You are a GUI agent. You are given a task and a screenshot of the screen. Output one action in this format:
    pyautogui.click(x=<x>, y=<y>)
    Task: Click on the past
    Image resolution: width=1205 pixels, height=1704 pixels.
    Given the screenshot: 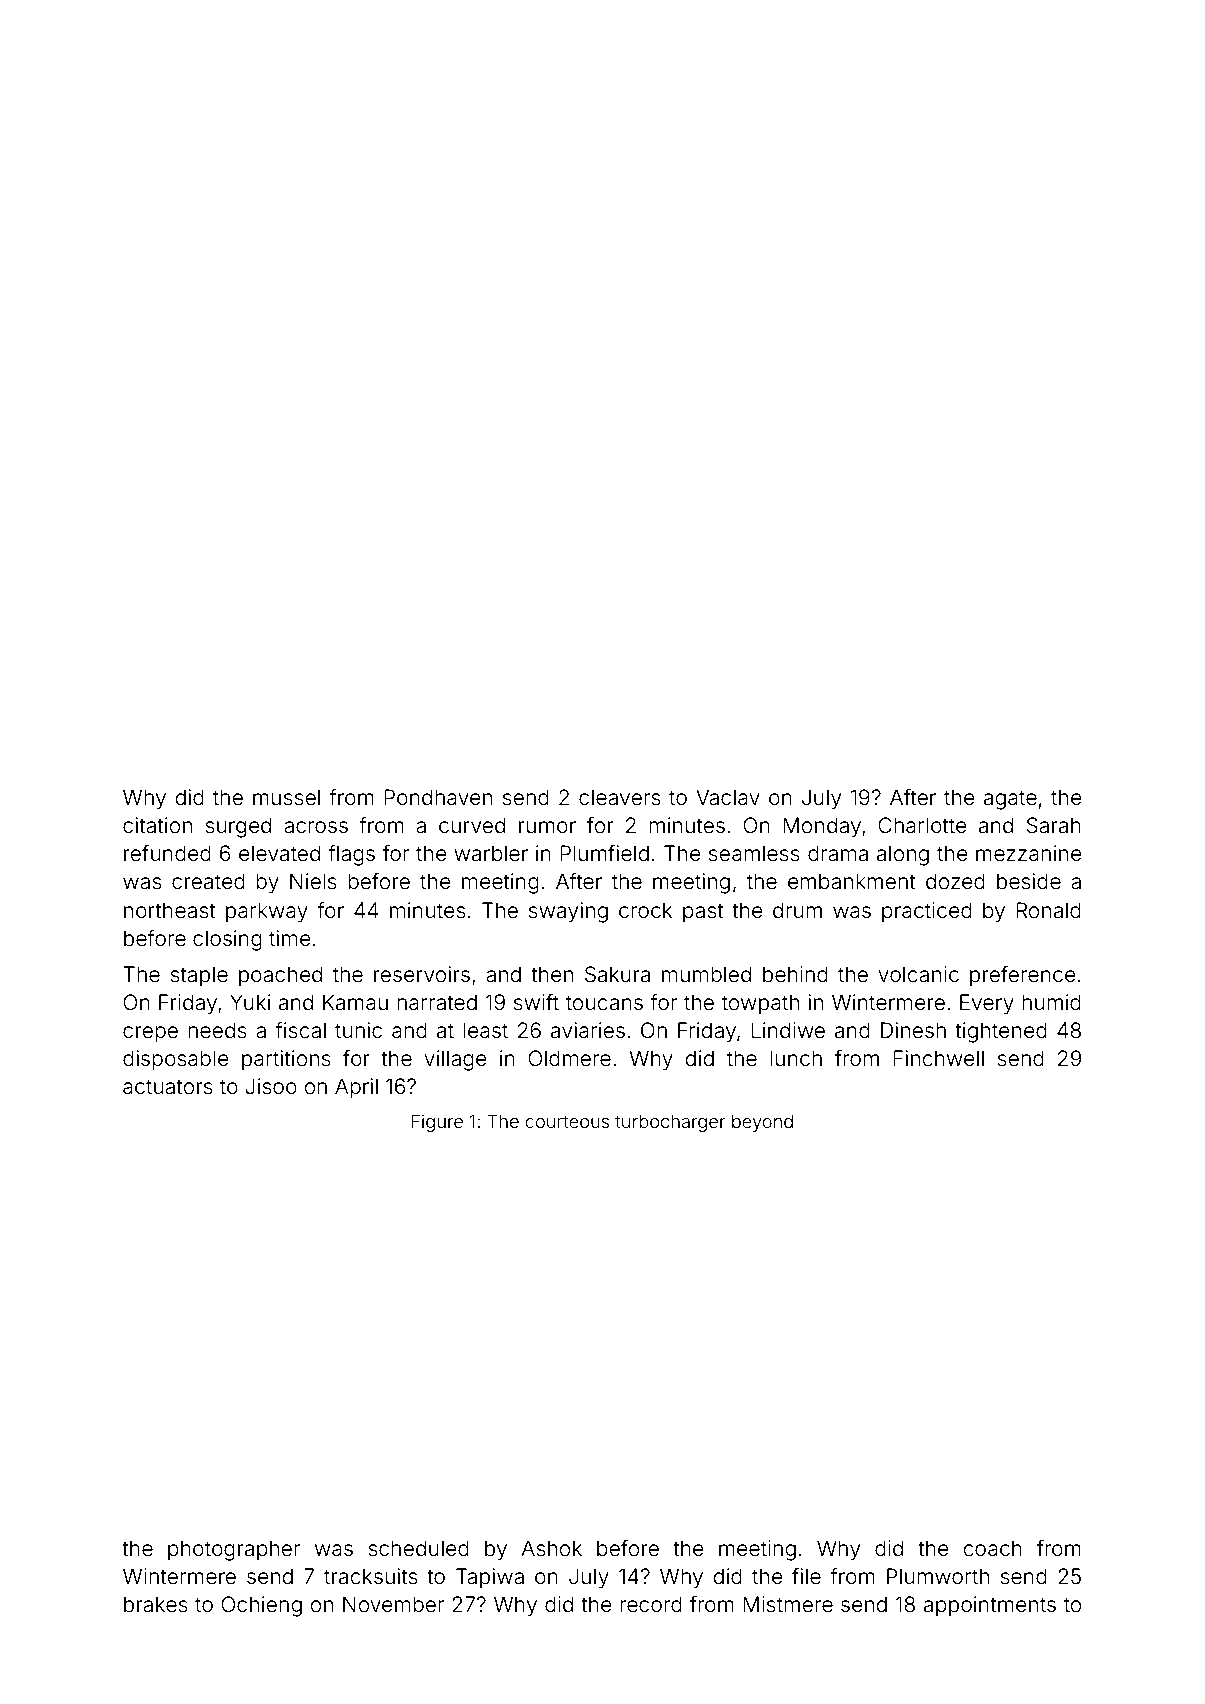 What is the action you would take?
    pyautogui.click(x=703, y=913)
